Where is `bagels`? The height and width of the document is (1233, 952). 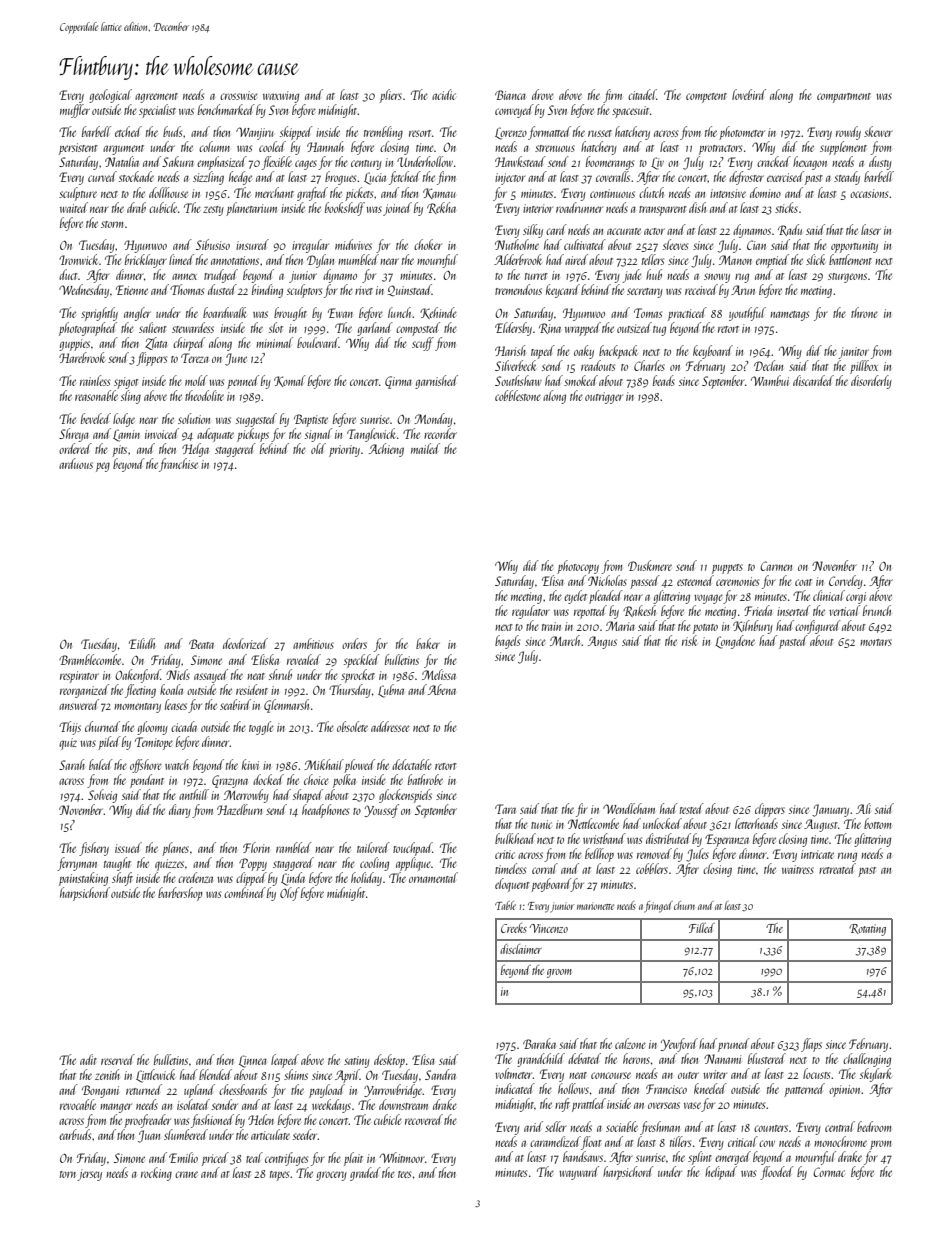 bagels is located at coordinates (507, 642).
